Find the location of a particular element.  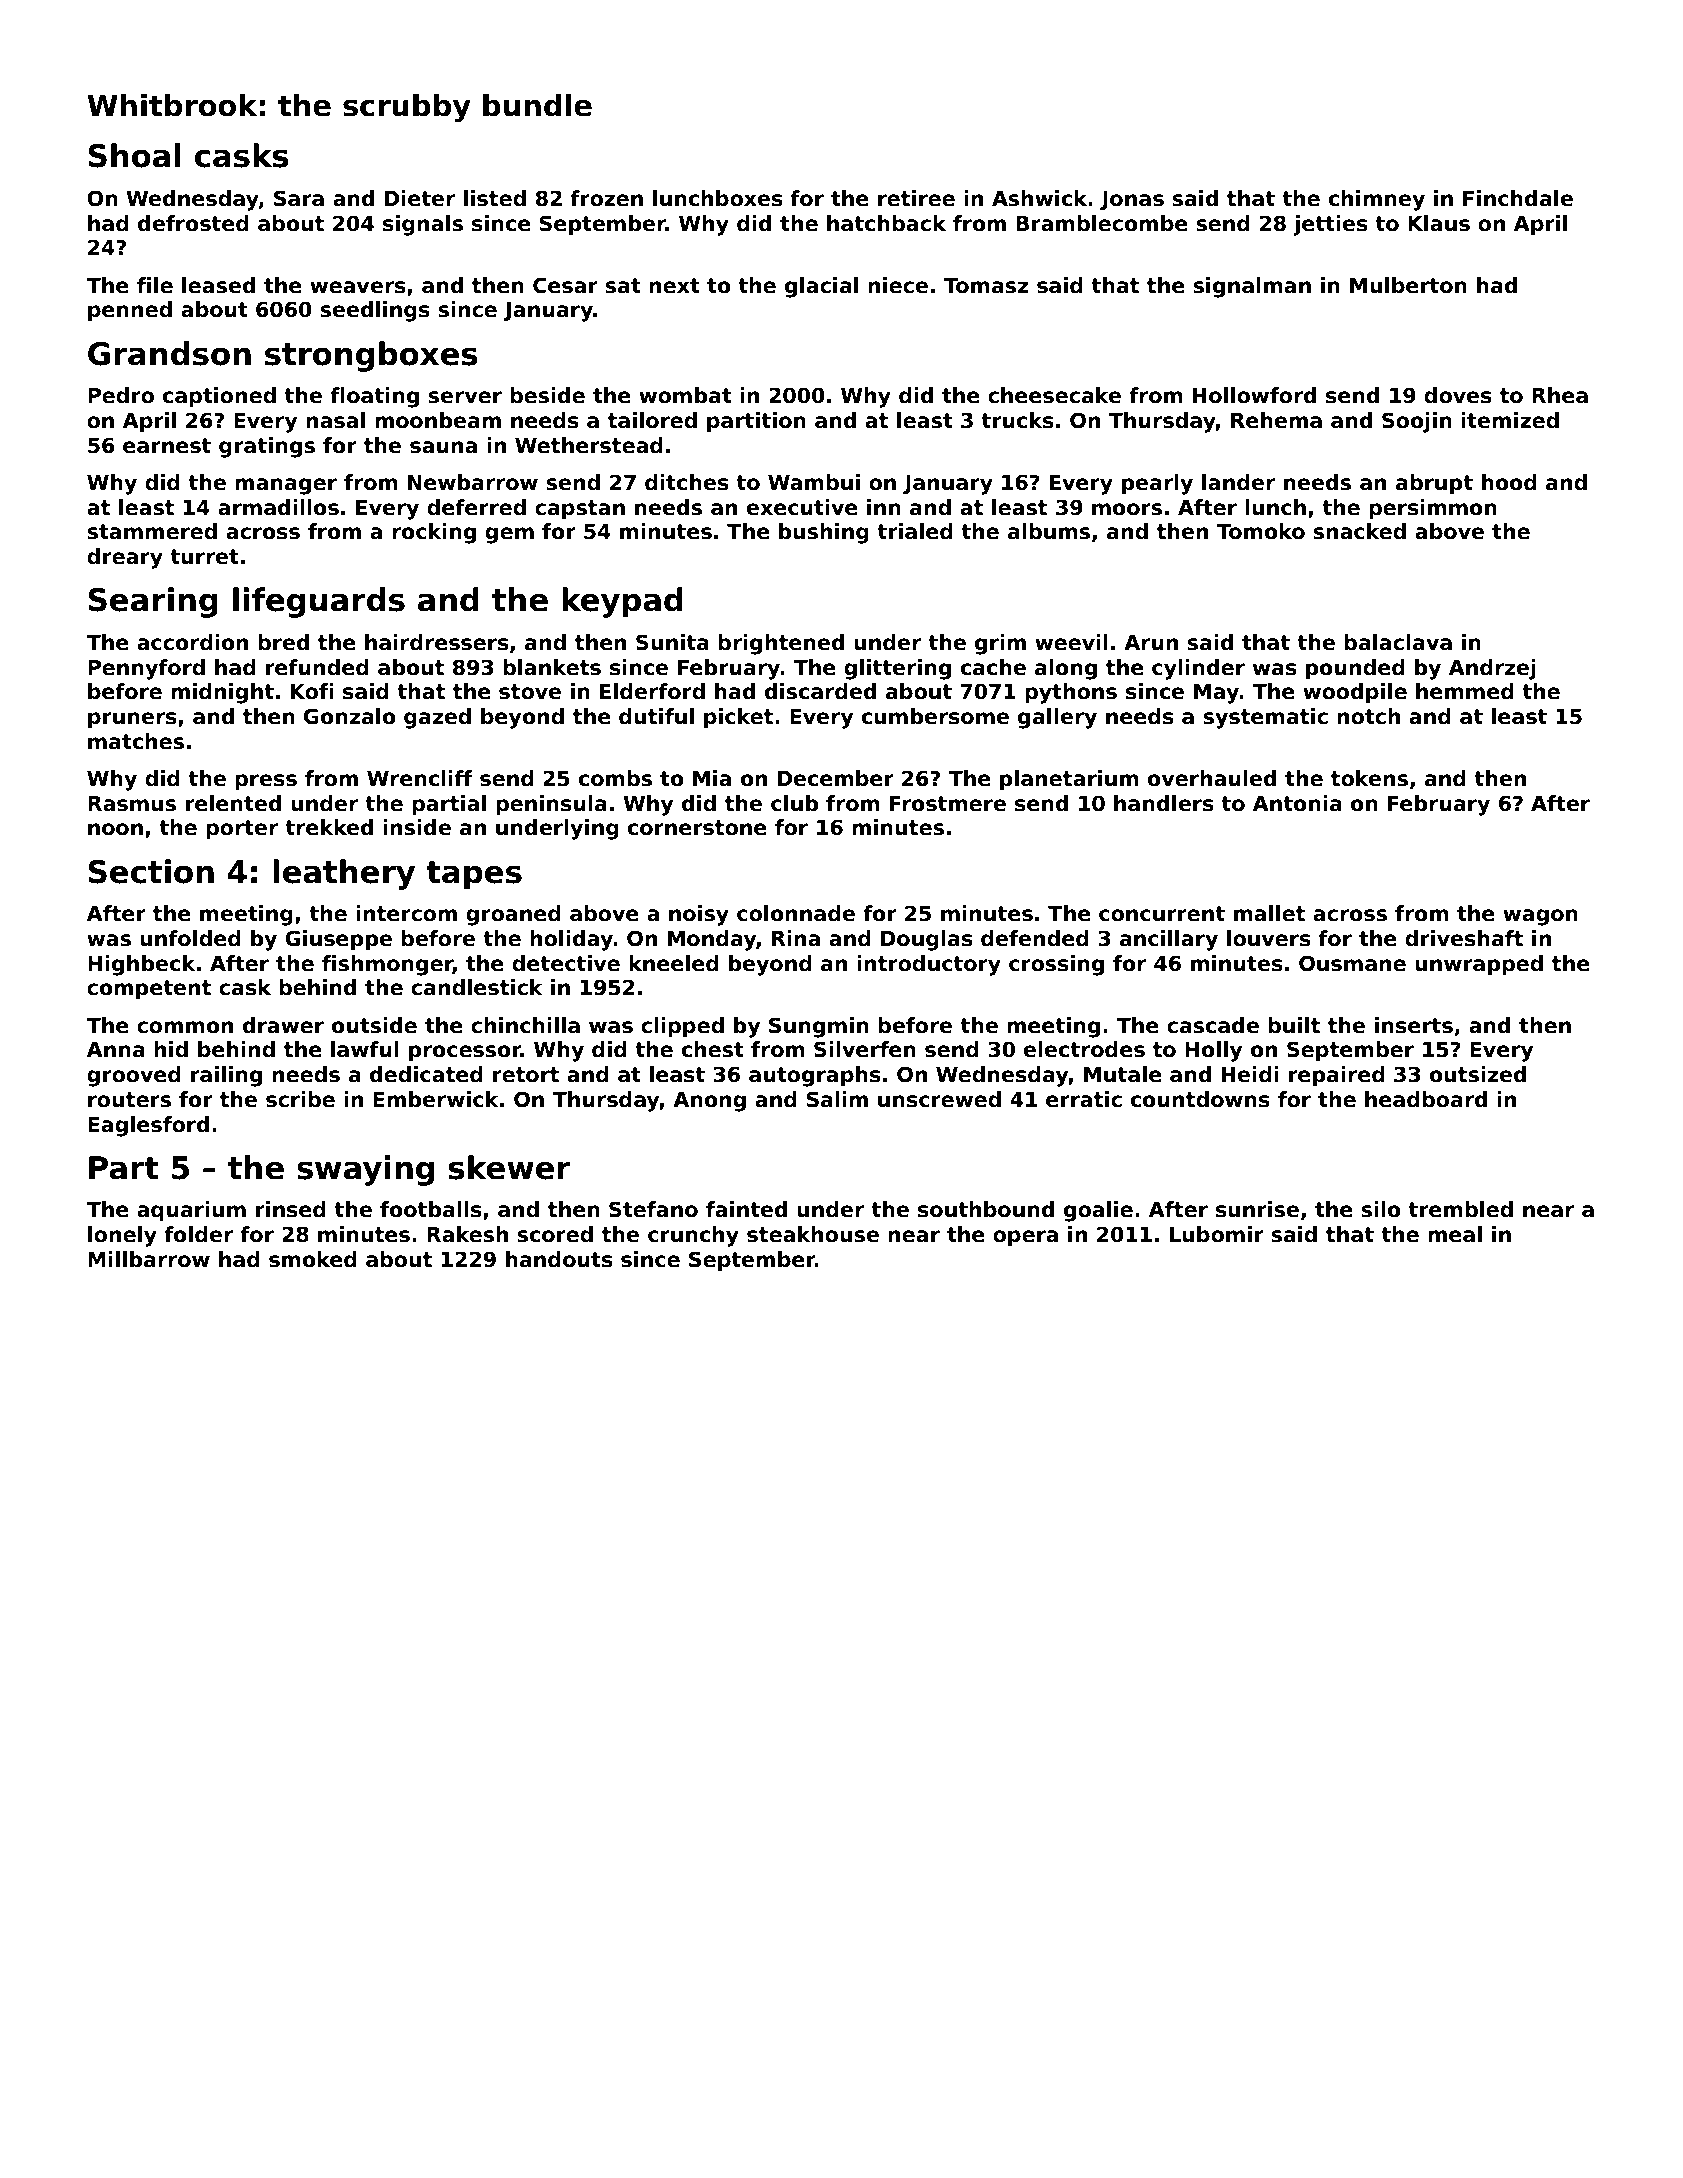

southbound is located at coordinates (986, 1209).
